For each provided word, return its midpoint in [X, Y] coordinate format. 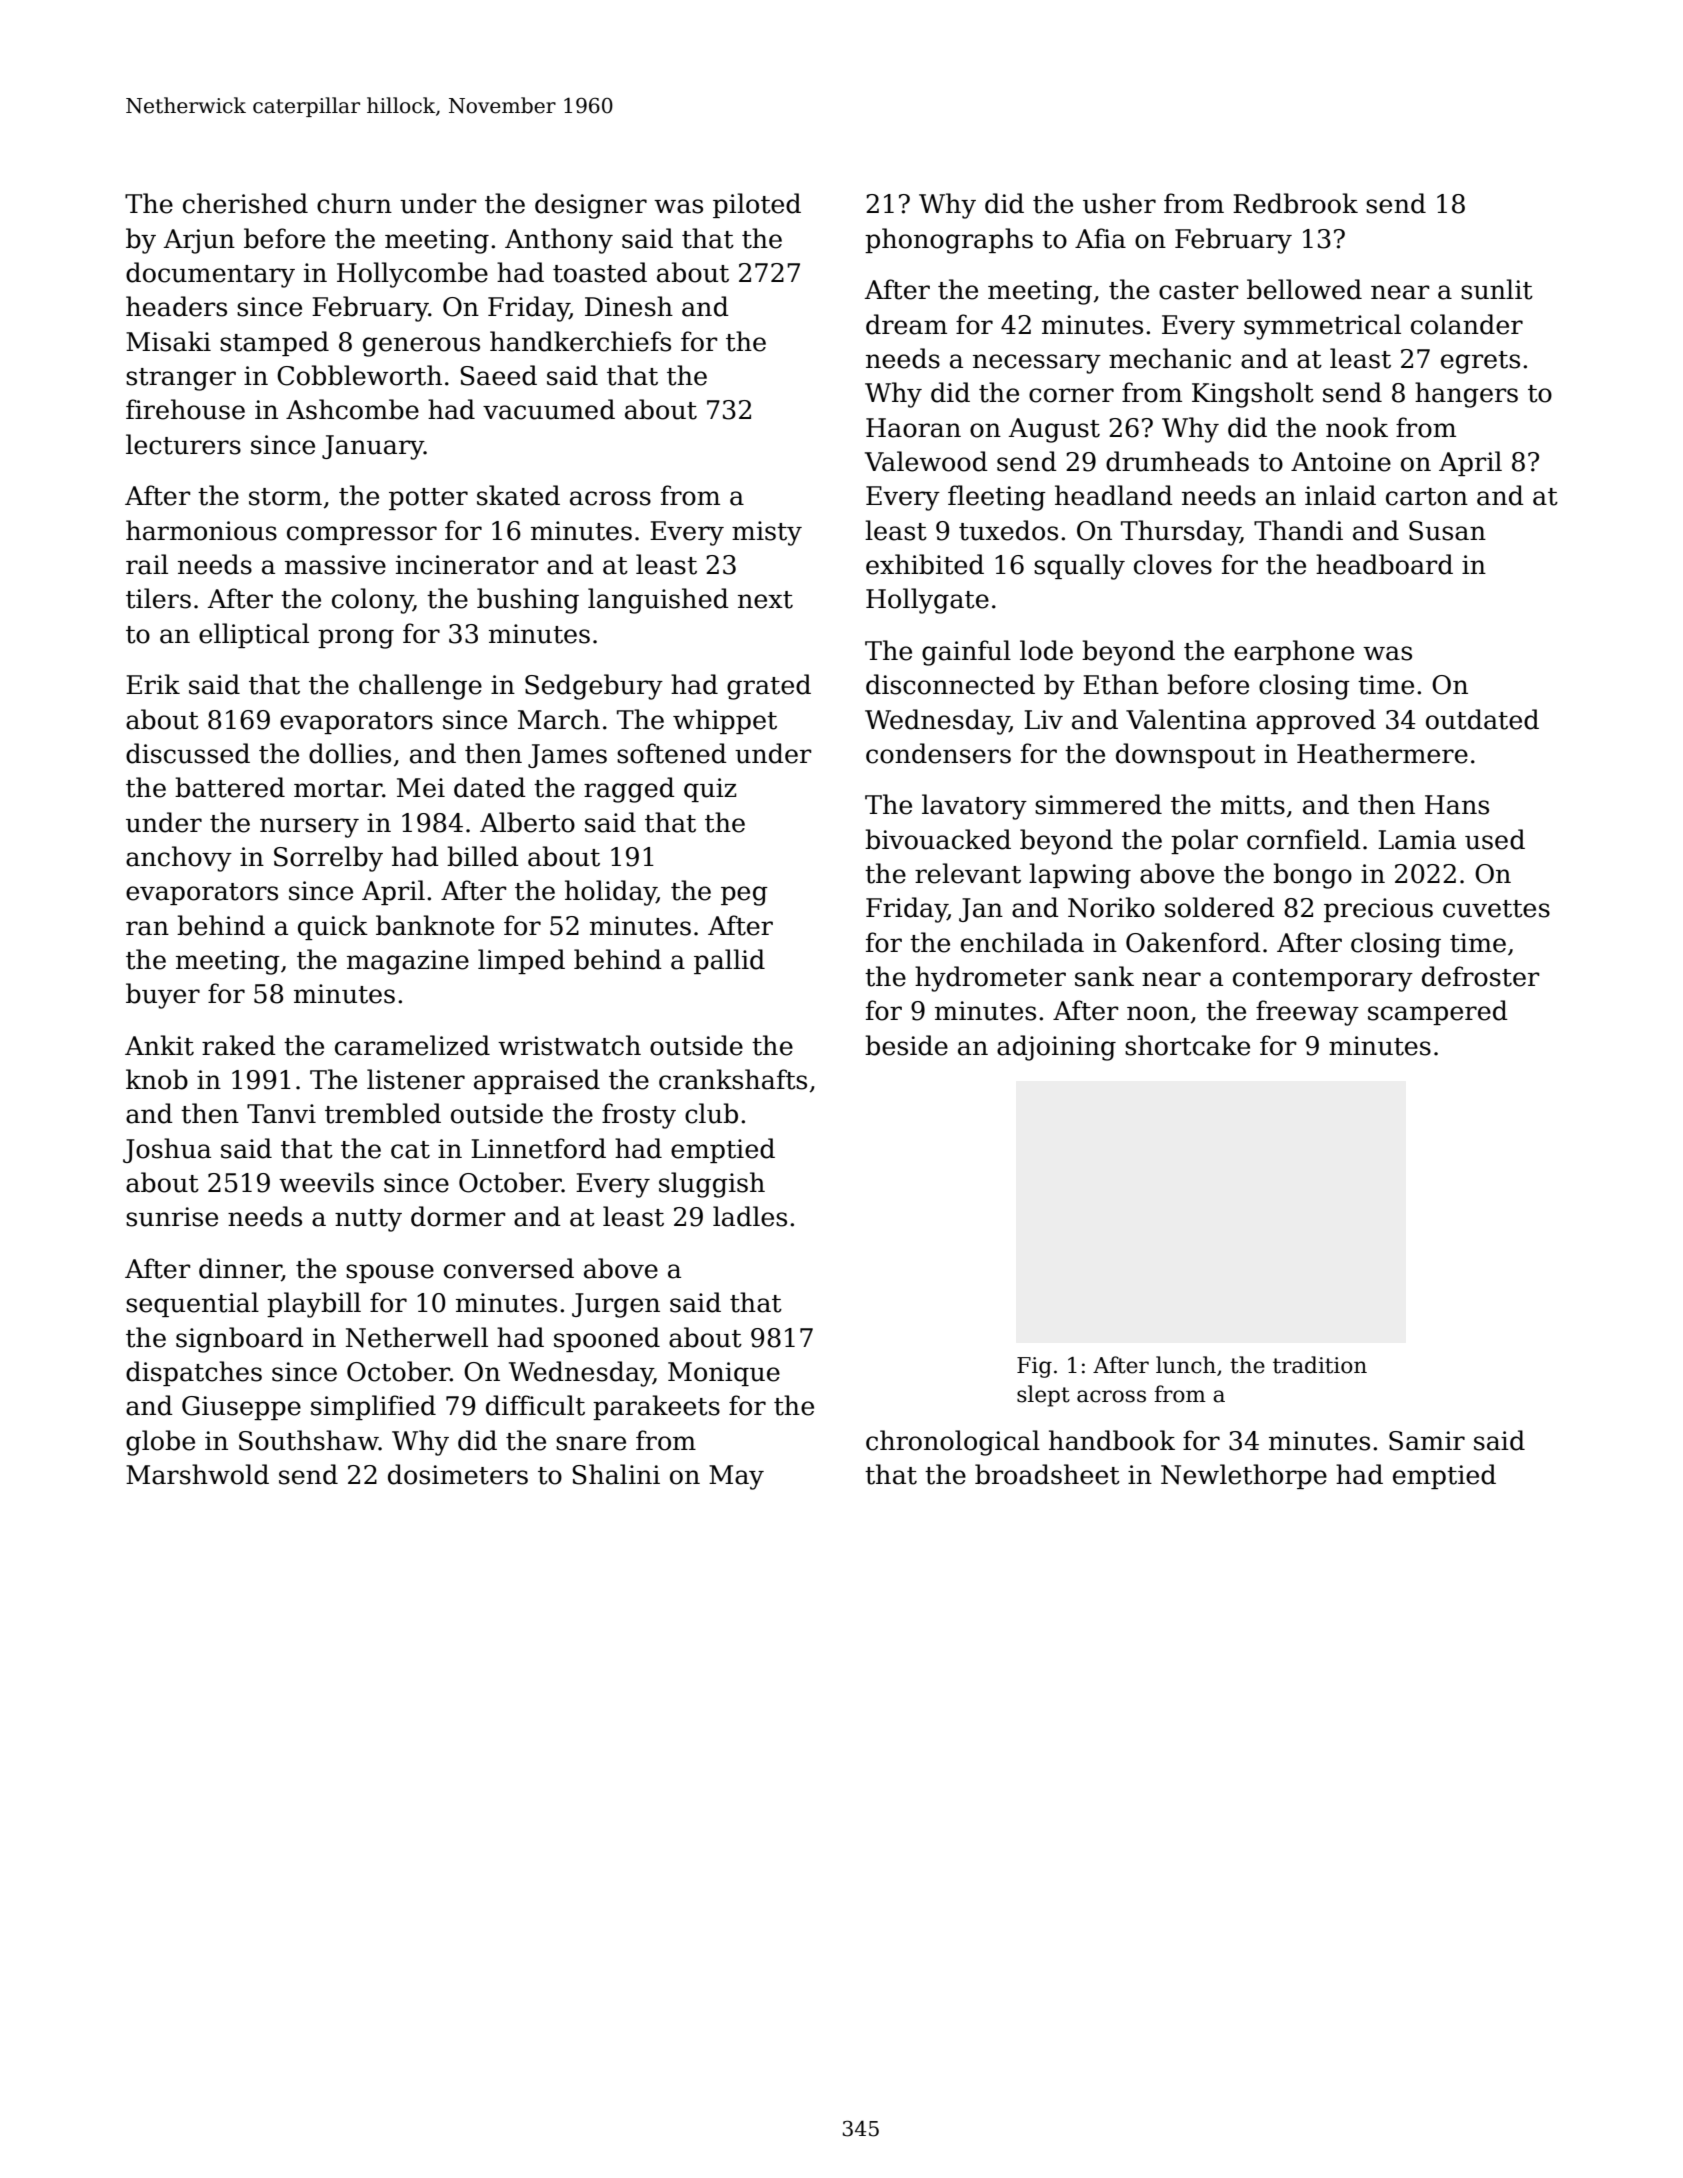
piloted [757, 205]
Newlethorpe [1244, 1476]
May [736, 1477]
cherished [245, 203]
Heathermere [1382, 753]
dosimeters [458, 1474]
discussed [188, 753]
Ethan [1121, 684]
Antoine [1341, 462]
